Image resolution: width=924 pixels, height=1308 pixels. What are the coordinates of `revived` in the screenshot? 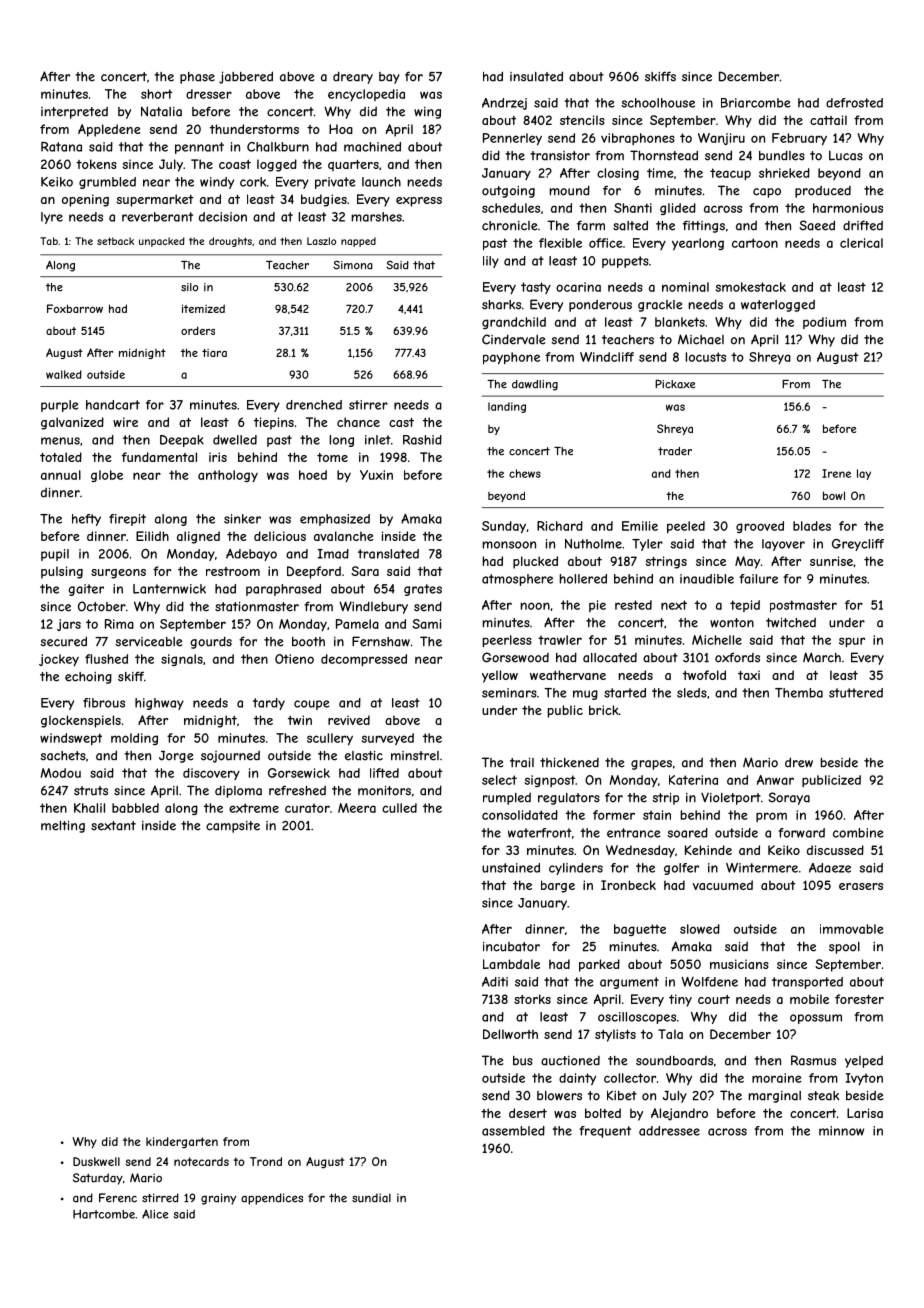 It's located at (349, 720).
